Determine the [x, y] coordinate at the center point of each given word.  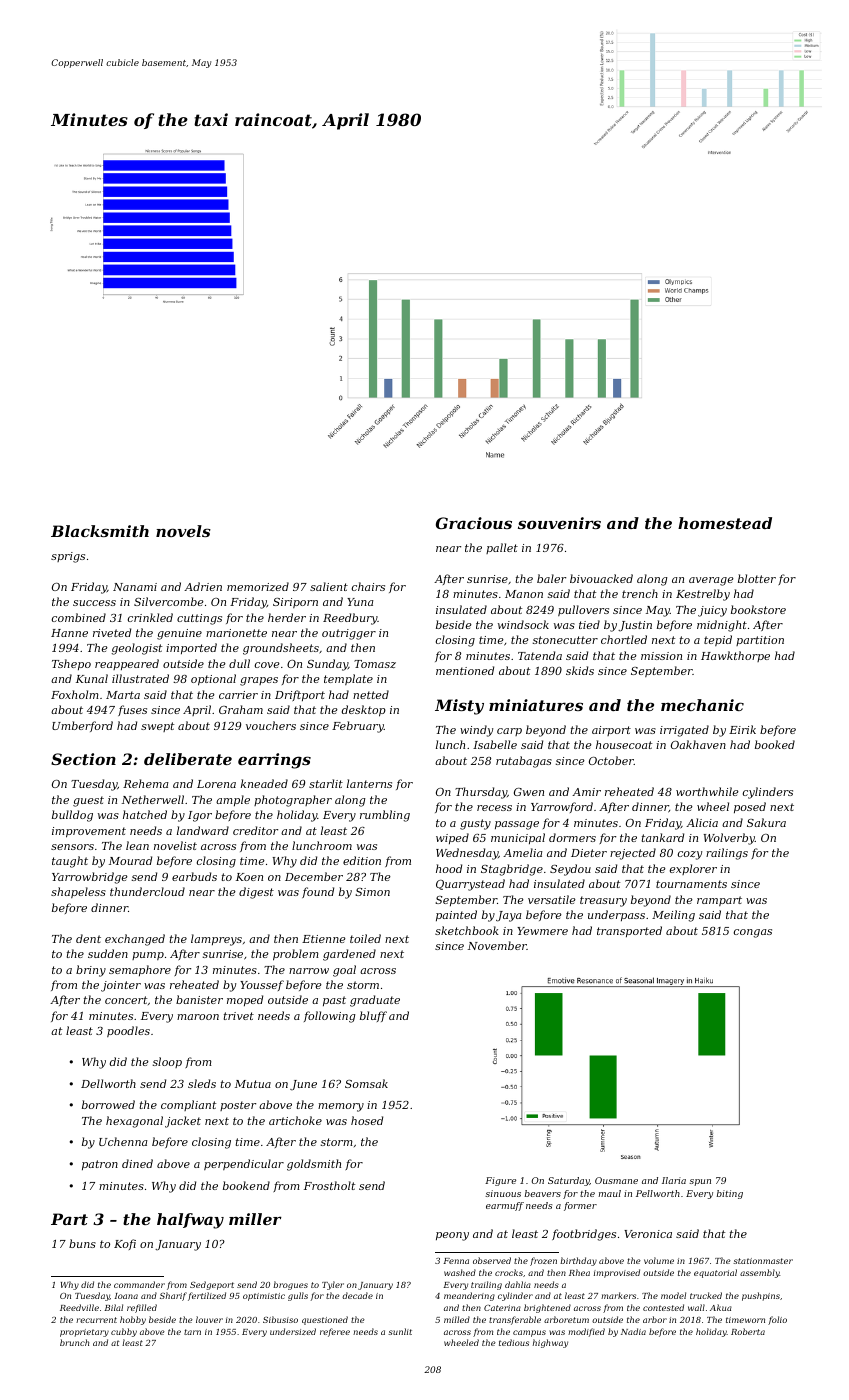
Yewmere [542, 931]
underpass [616, 915]
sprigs [68, 557]
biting [729, 1194]
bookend [246, 1185]
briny [91, 971]
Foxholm [75, 694]
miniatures [536, 705]
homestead [725, 523]
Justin [635, 626]
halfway [190, 1221]
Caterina [502, 1308]
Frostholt [329, 1185]
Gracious [474, 523]
